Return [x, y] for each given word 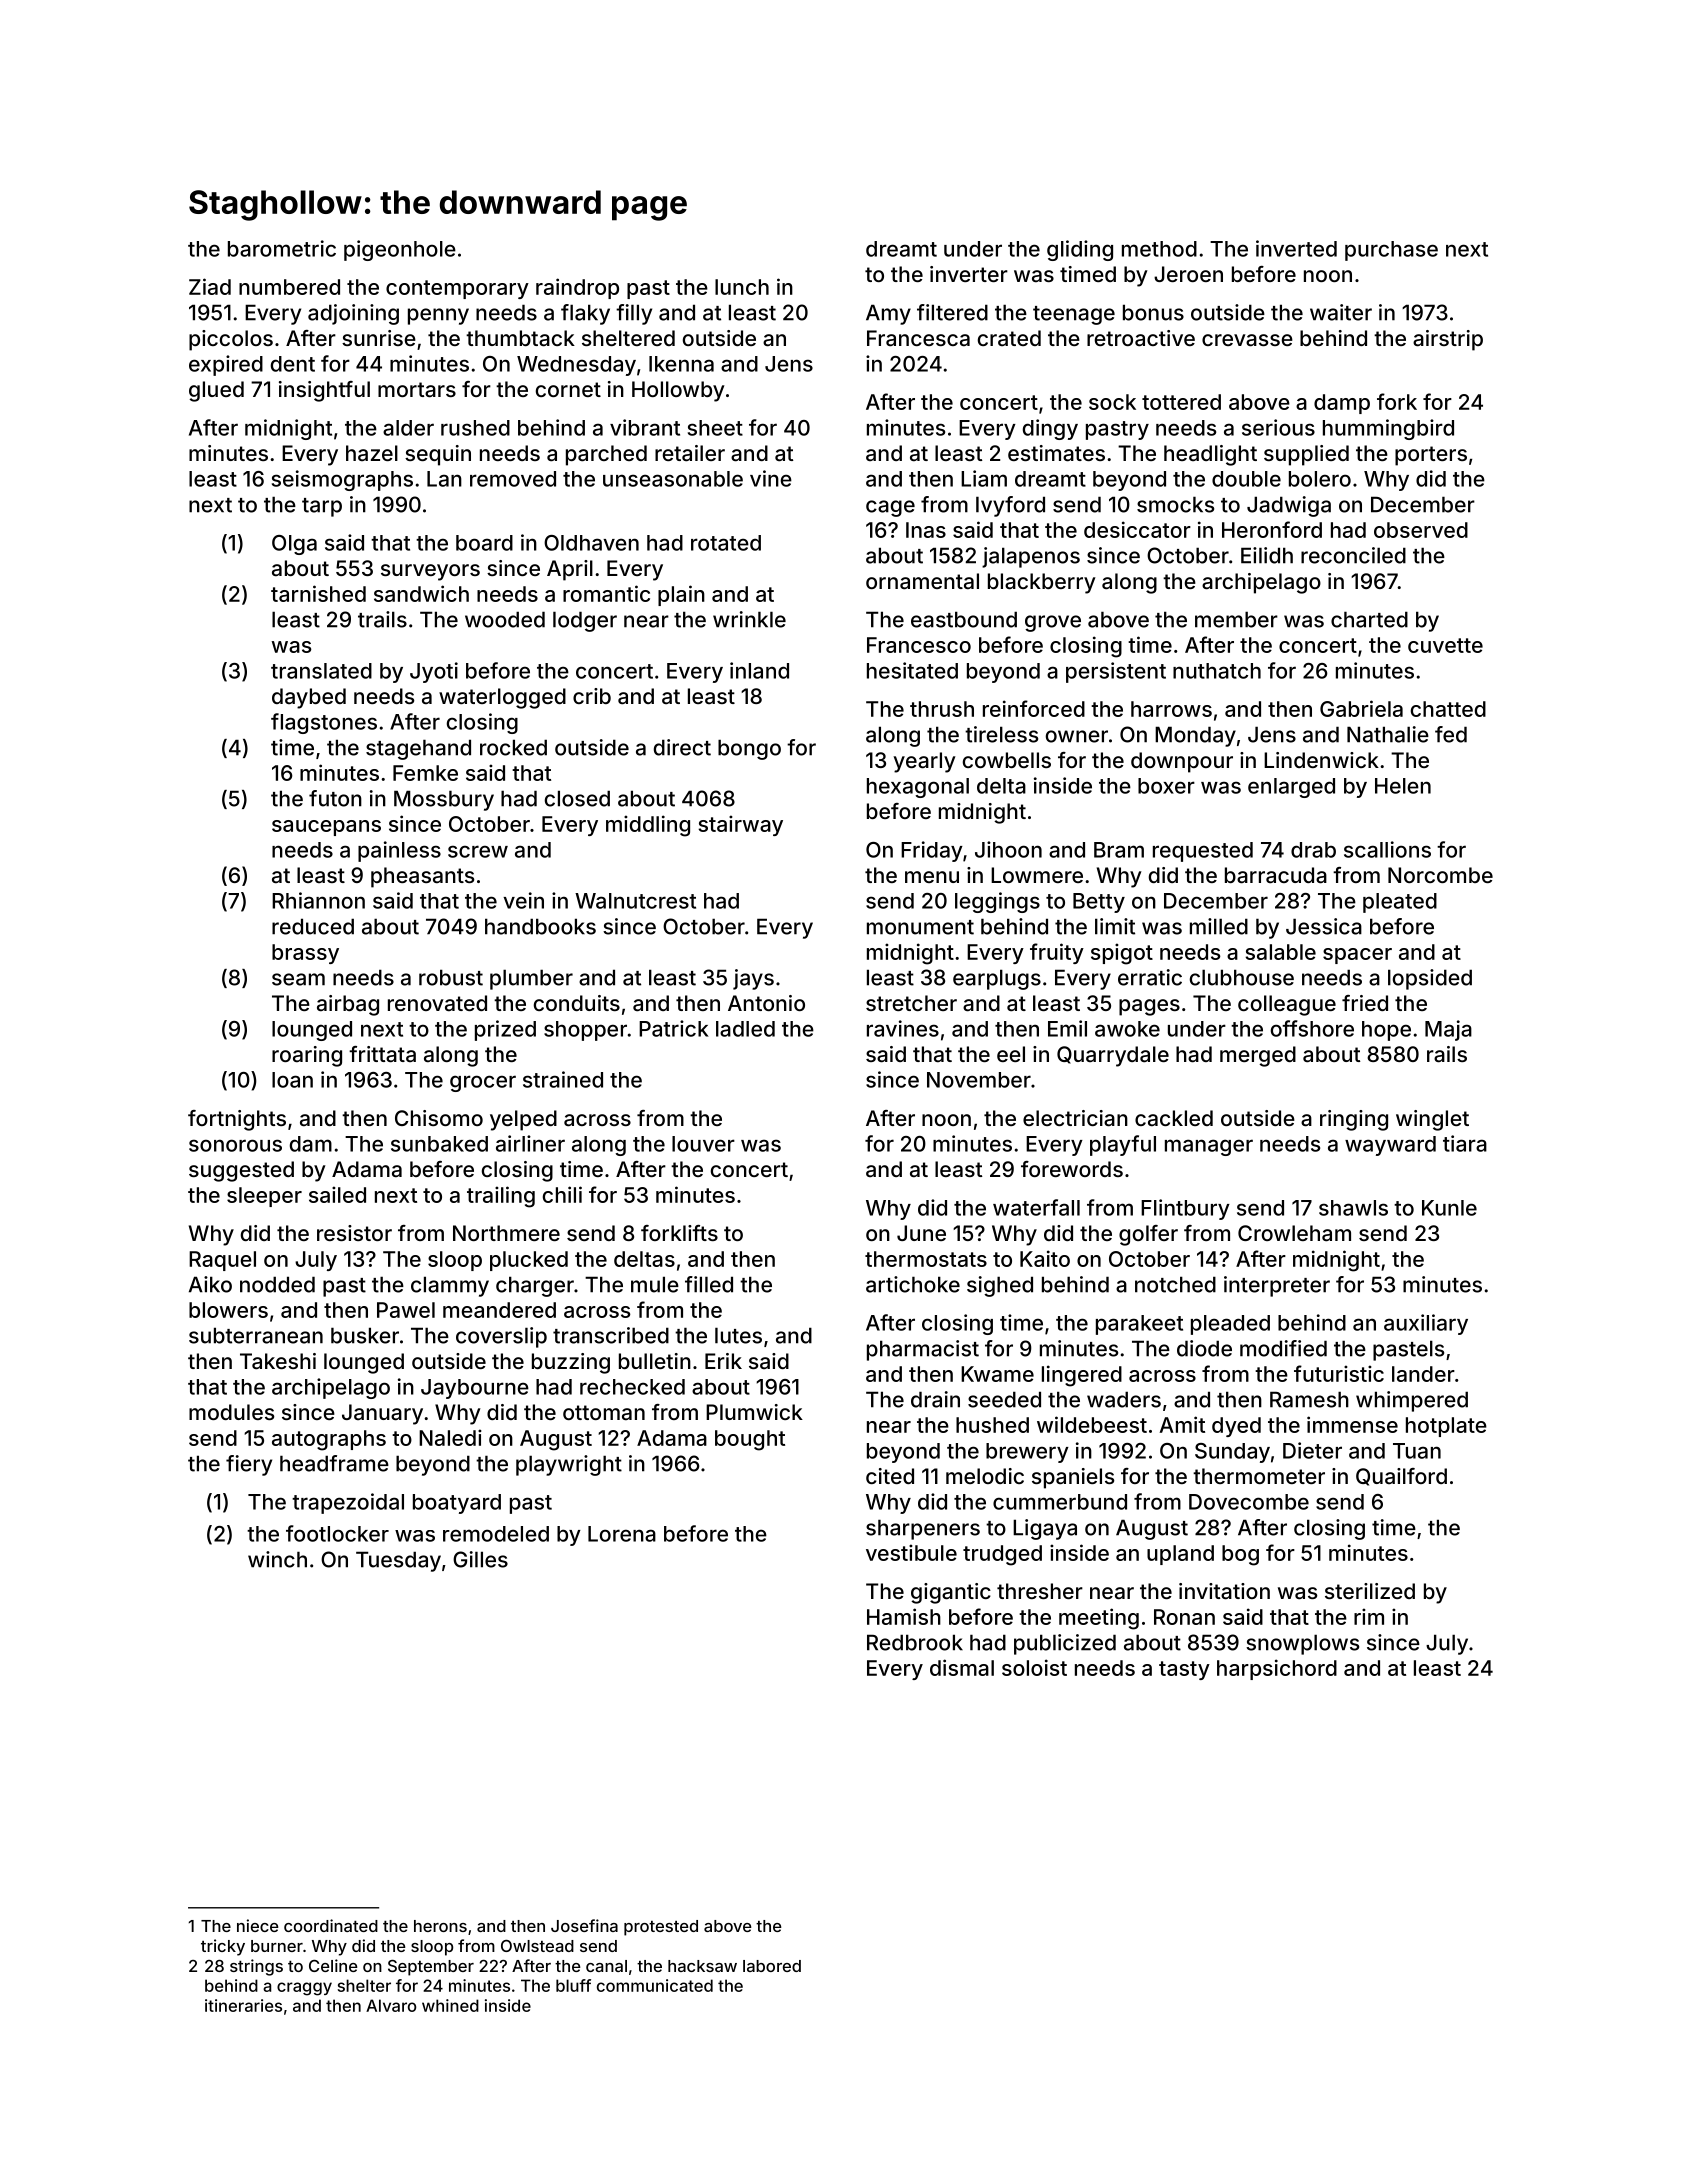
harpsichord [1277, 1669]
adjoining [353, 314]
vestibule [911, 1552]
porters [1431, 456]
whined [450, 2005]
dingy [1050, 429]
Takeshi [278, 1361]
